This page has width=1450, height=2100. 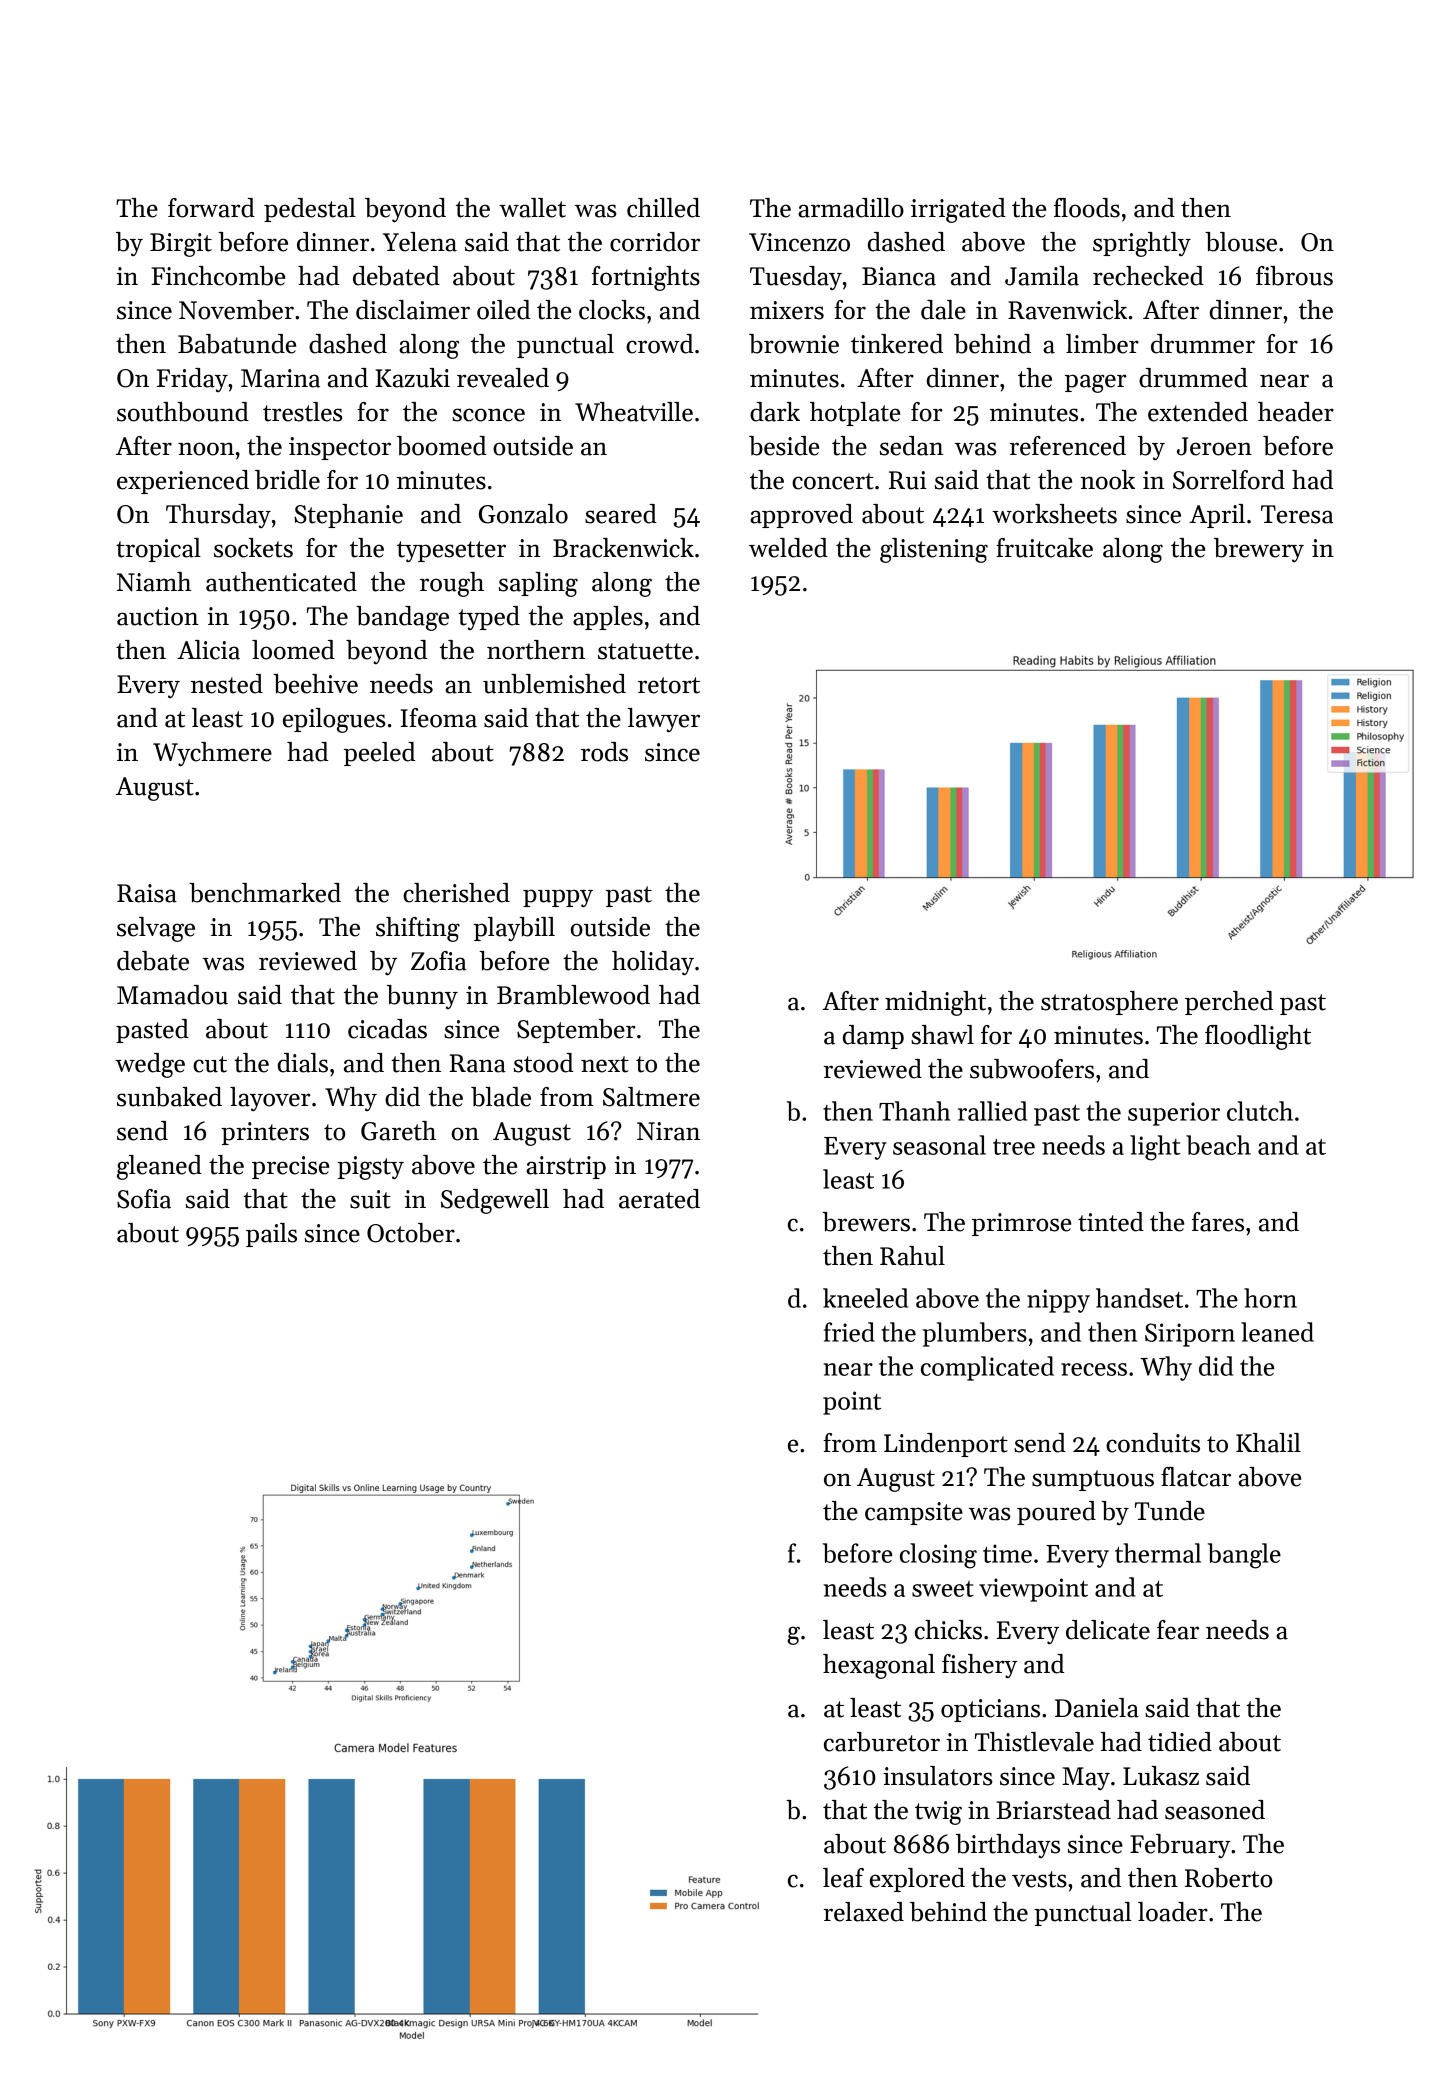 I want to click on hexagonal, so click(x=879, y=1666).
